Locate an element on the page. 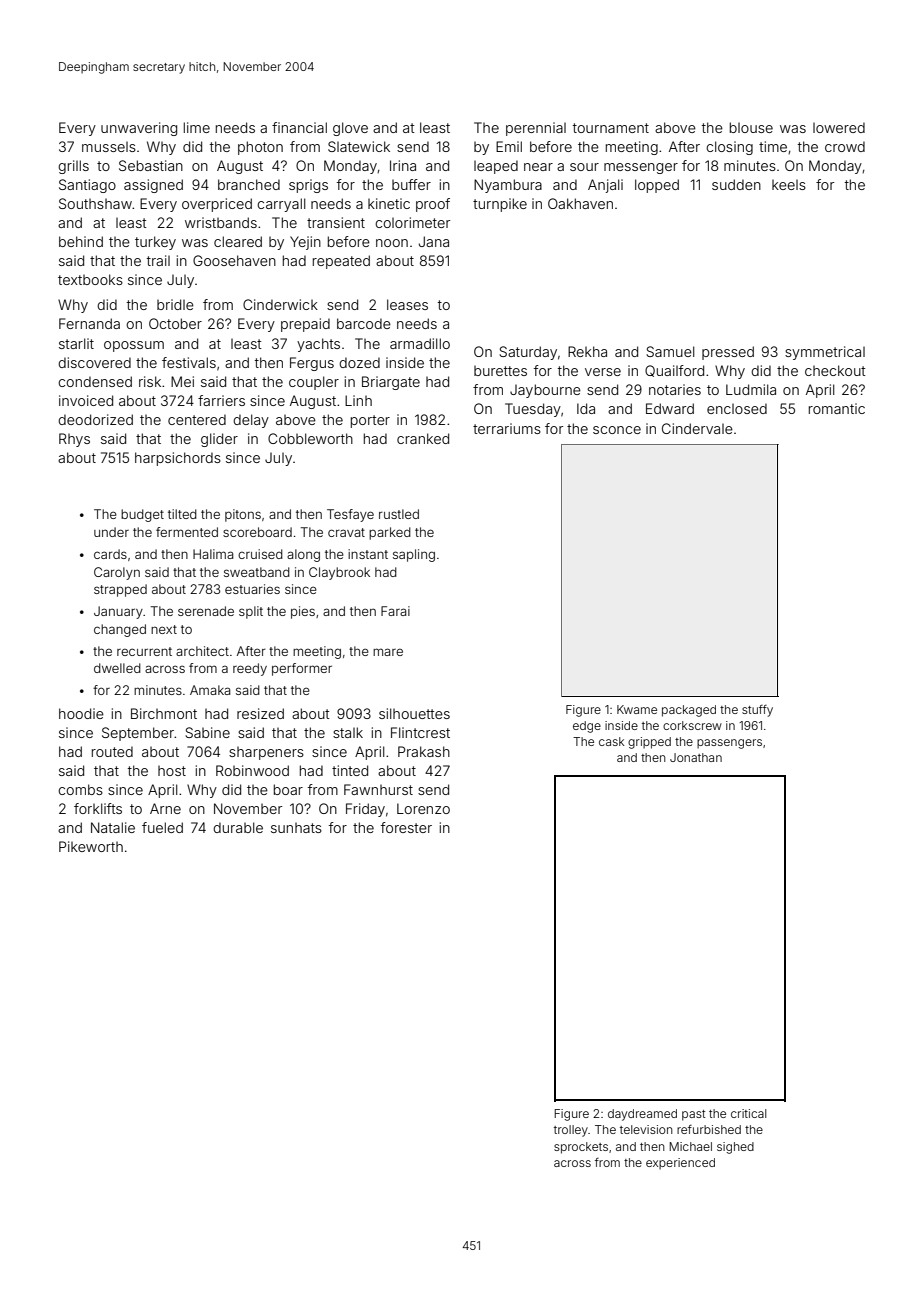 The height and width of the page is (1308, 924). Sebastian is located at coordinates (151, 165).
